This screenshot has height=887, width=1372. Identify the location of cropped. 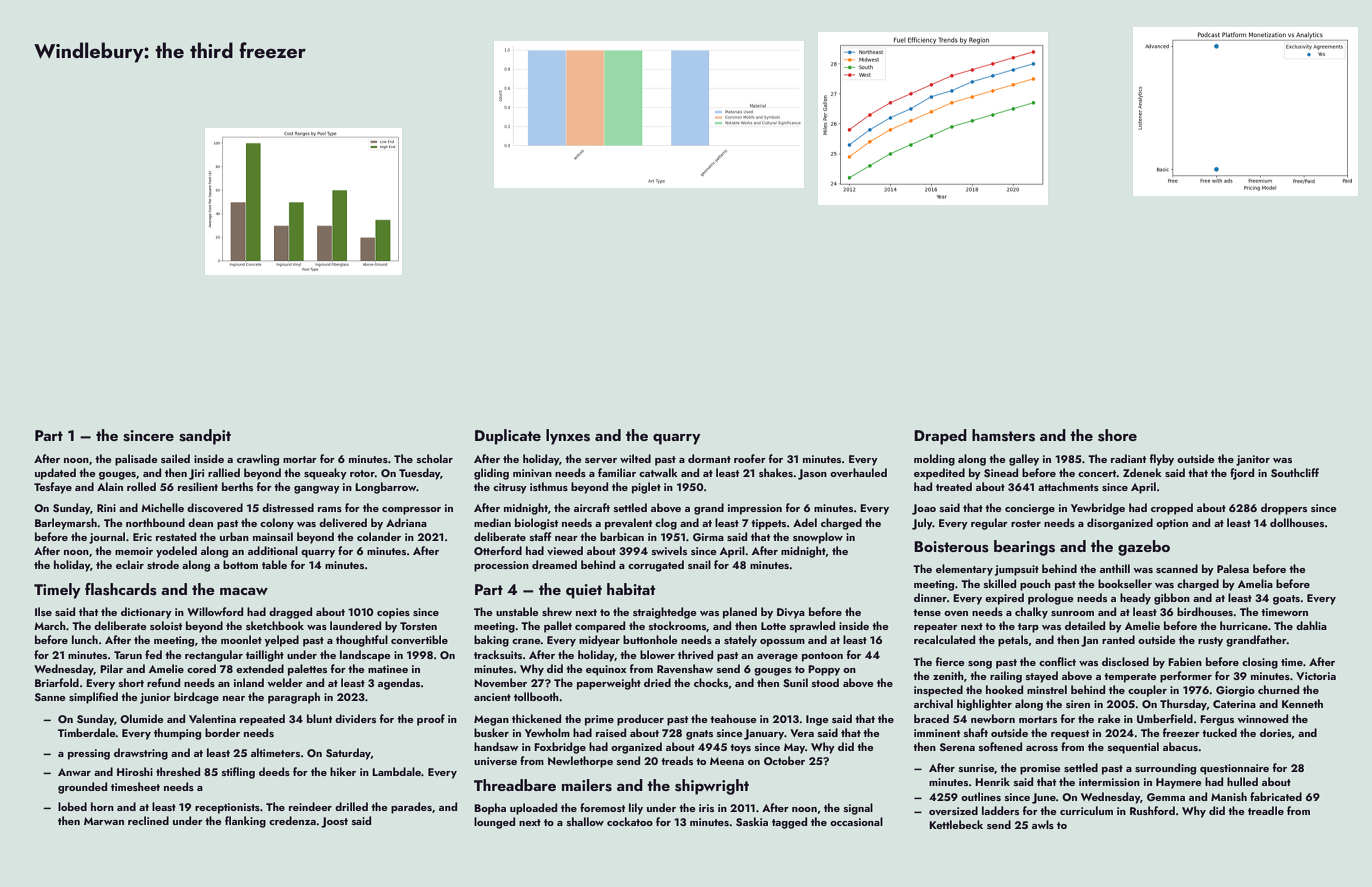
(1172, 509).
